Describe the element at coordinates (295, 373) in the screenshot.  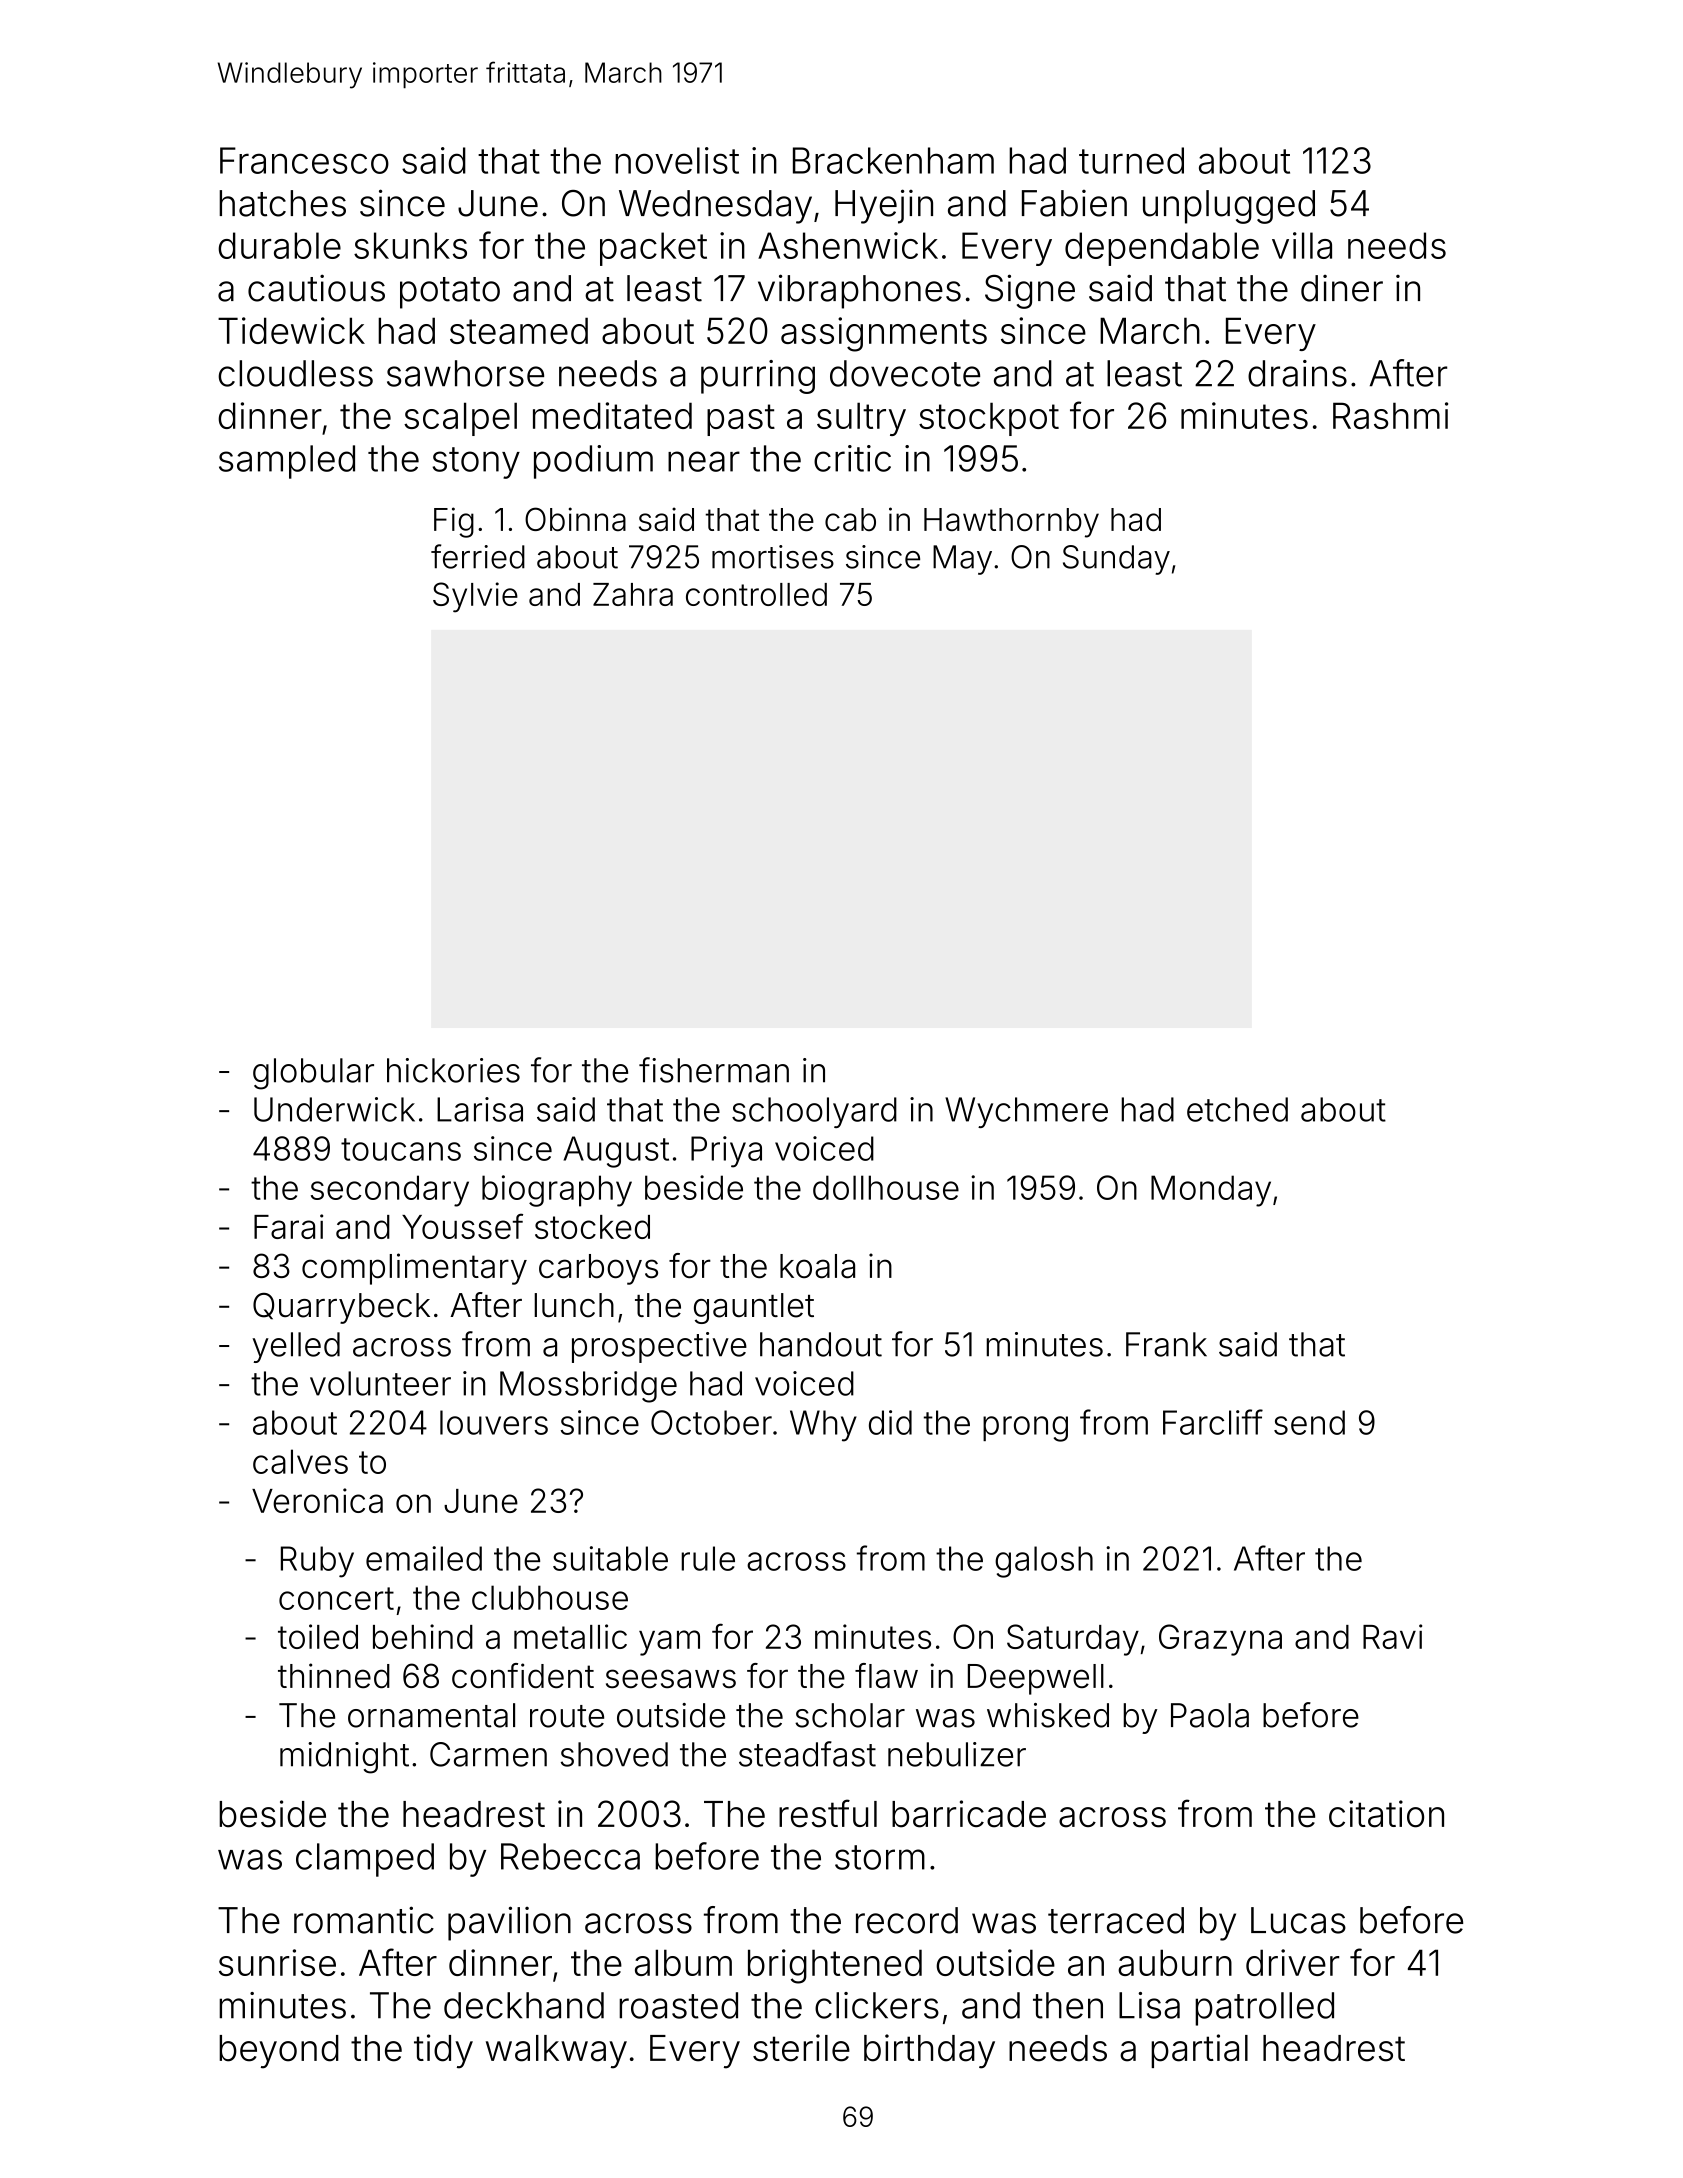
I see `cloudless` at that location.
